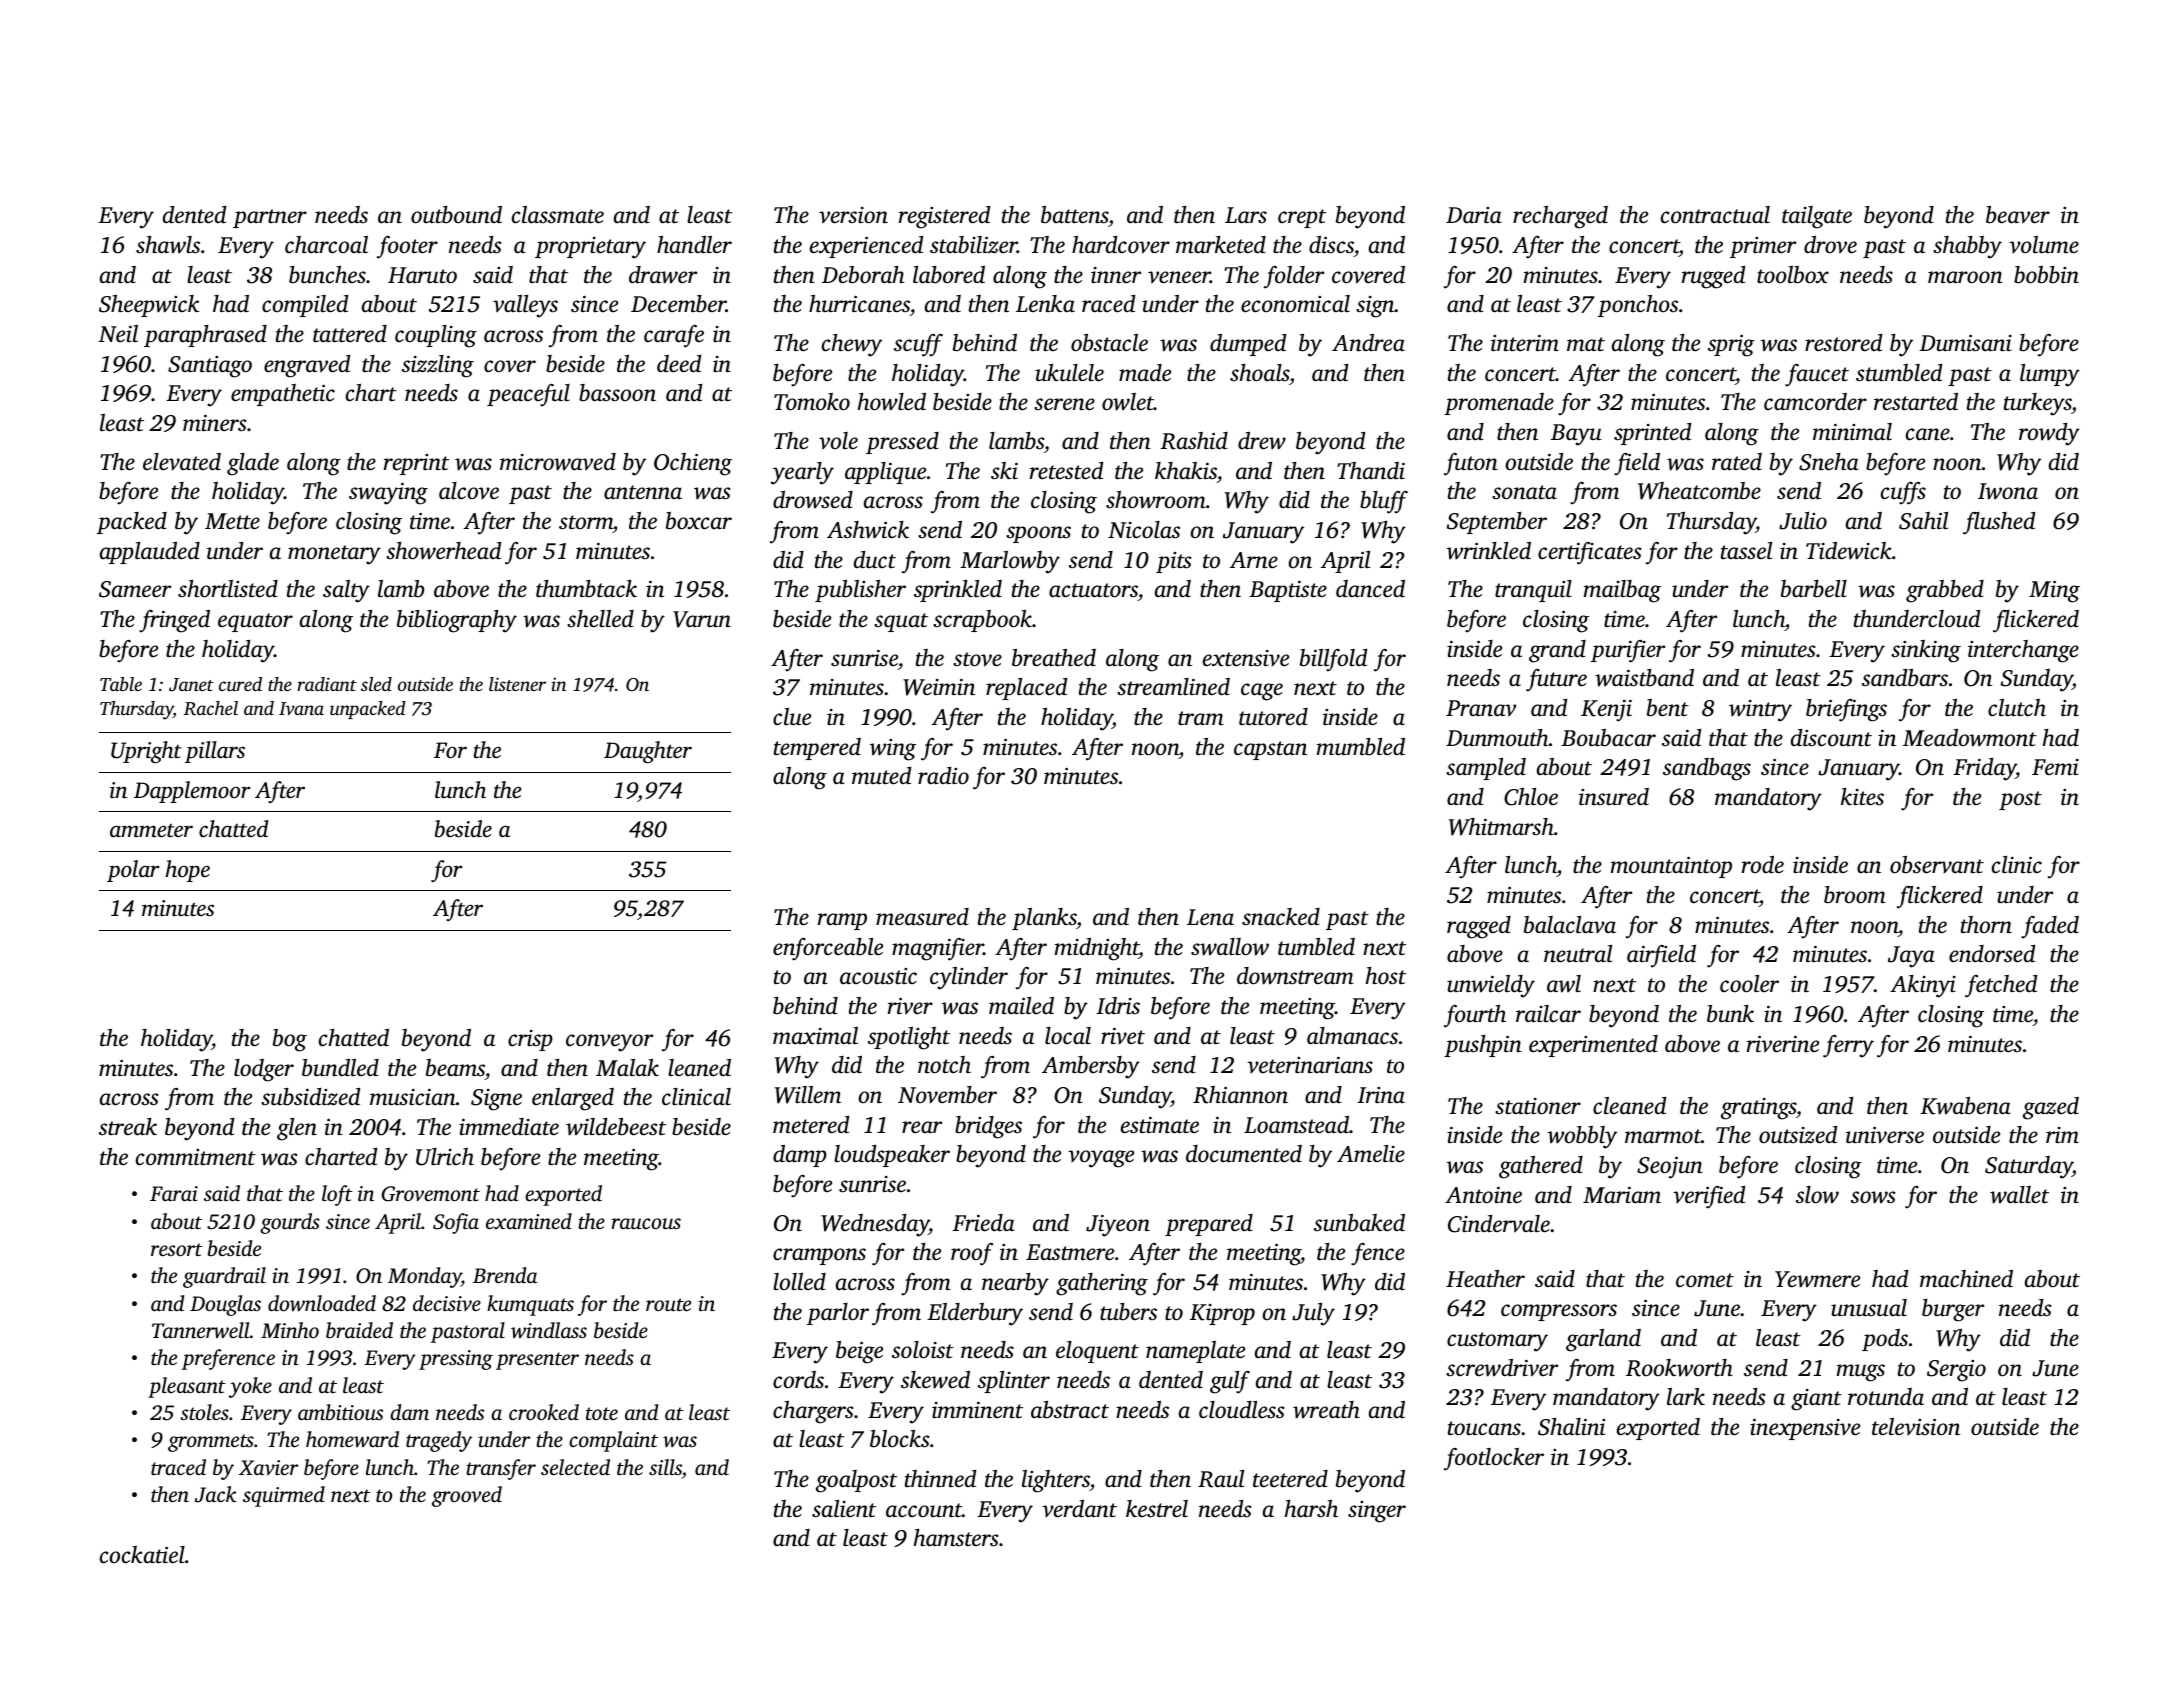  I want to click on enforceable, so click(828, 949).
